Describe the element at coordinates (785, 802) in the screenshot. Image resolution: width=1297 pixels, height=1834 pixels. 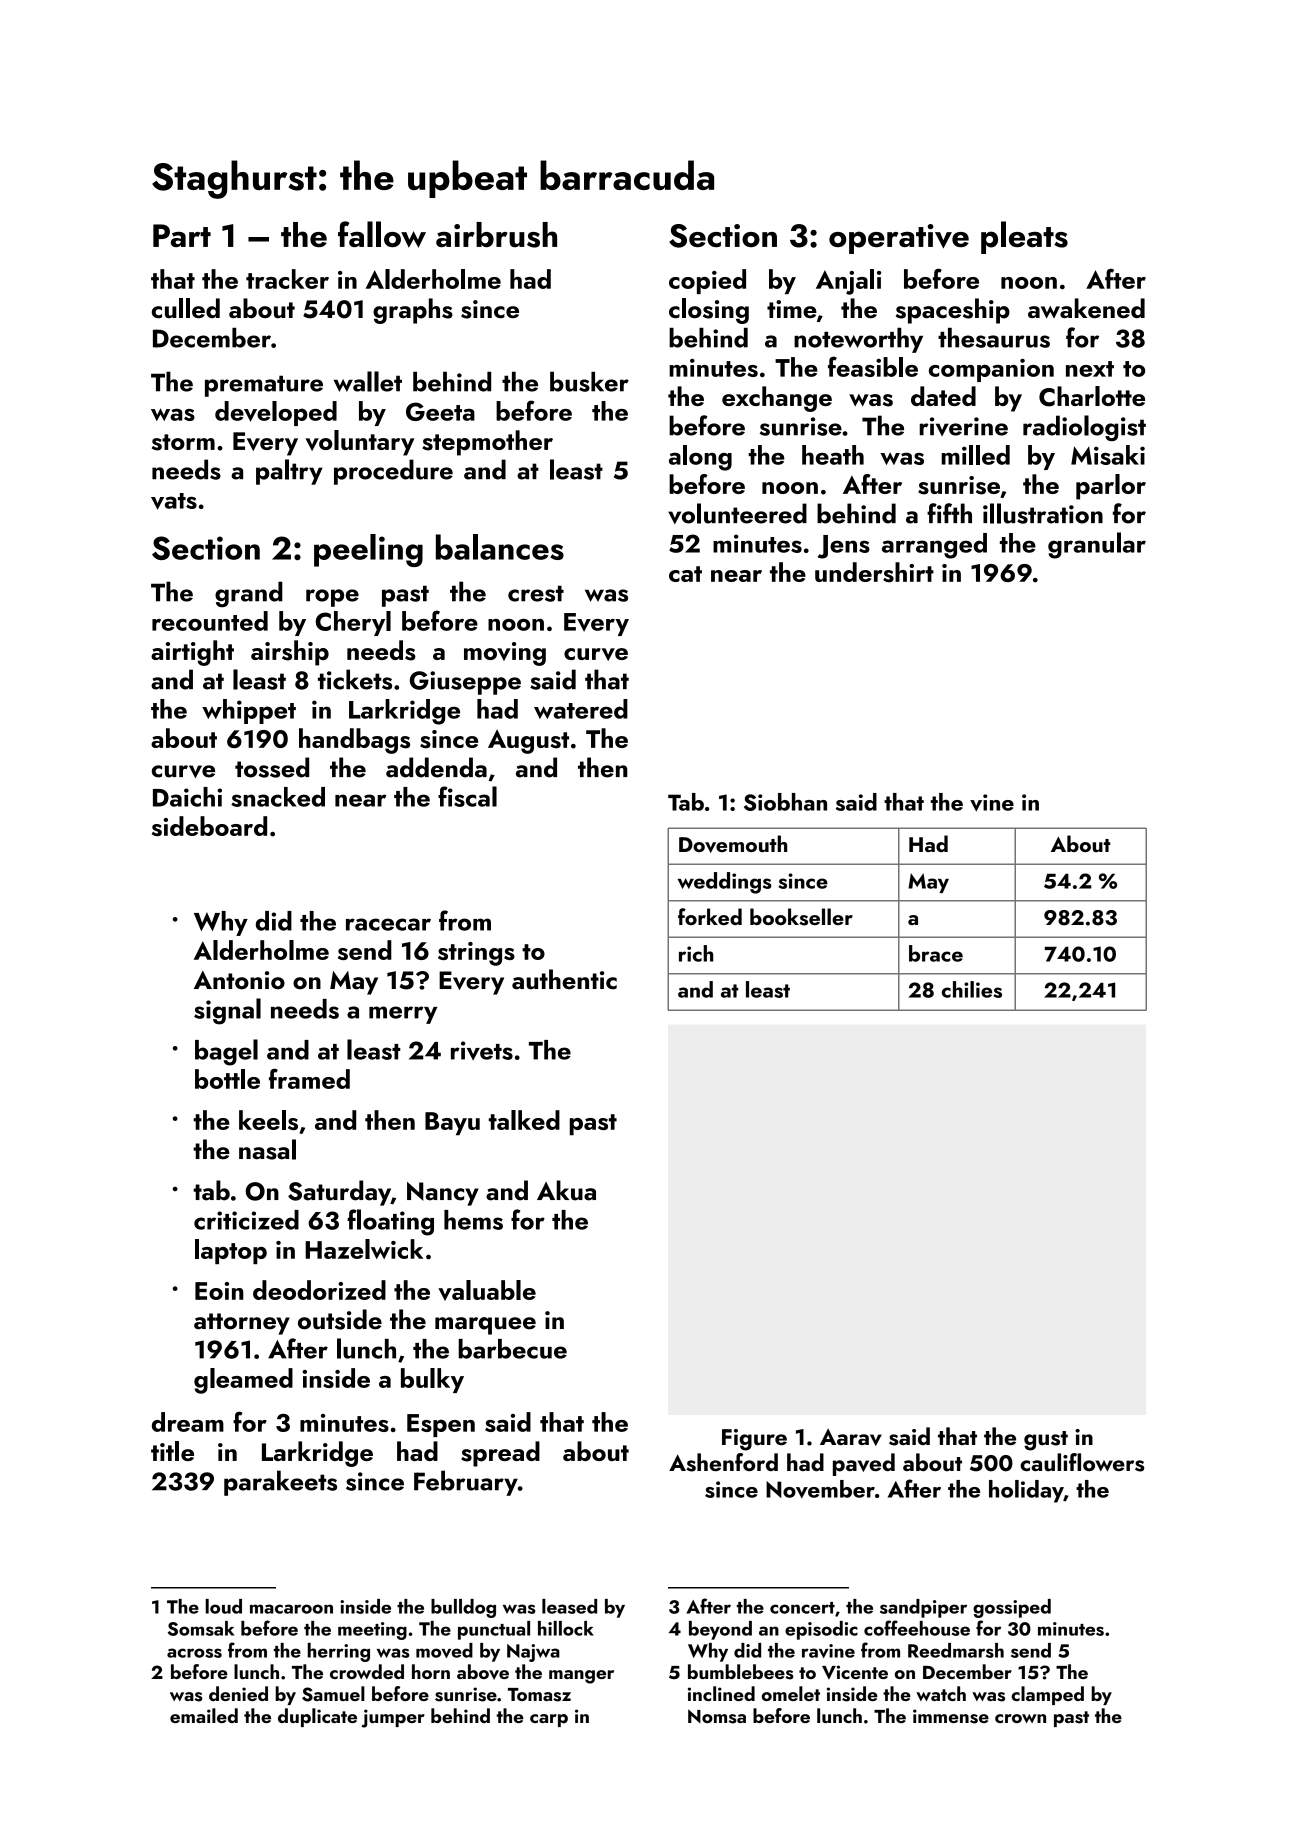
I see `Siobhan` at that location.
